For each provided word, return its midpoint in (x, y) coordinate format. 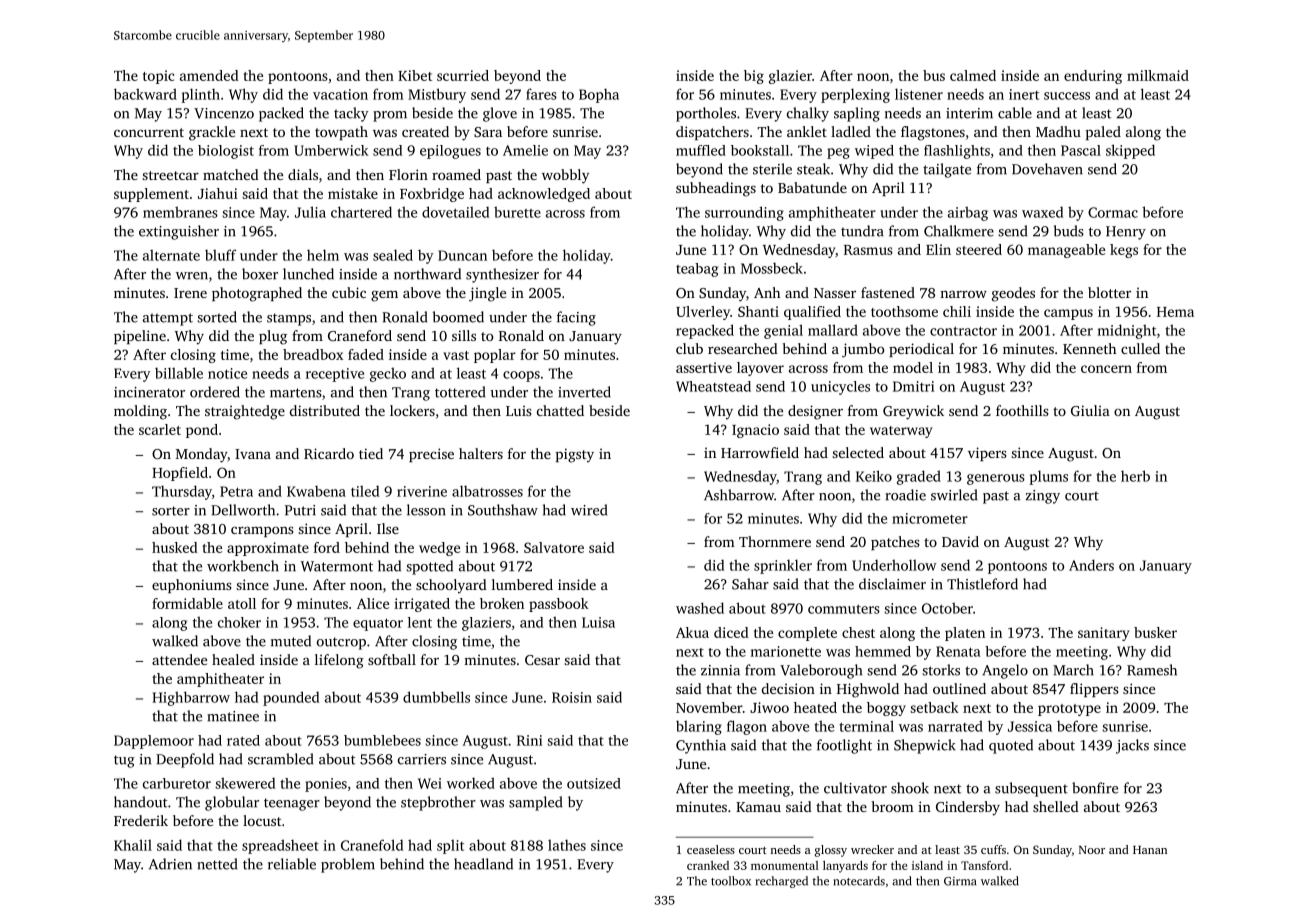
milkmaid (1158, 75)
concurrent (149, 132)
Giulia (1090, 410)
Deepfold (185, 760)
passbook (559, 605)
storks (941, 670)
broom (893, 806)
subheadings (716, 189)
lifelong (339, 661)
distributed (325, 410)
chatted (560, 410)
